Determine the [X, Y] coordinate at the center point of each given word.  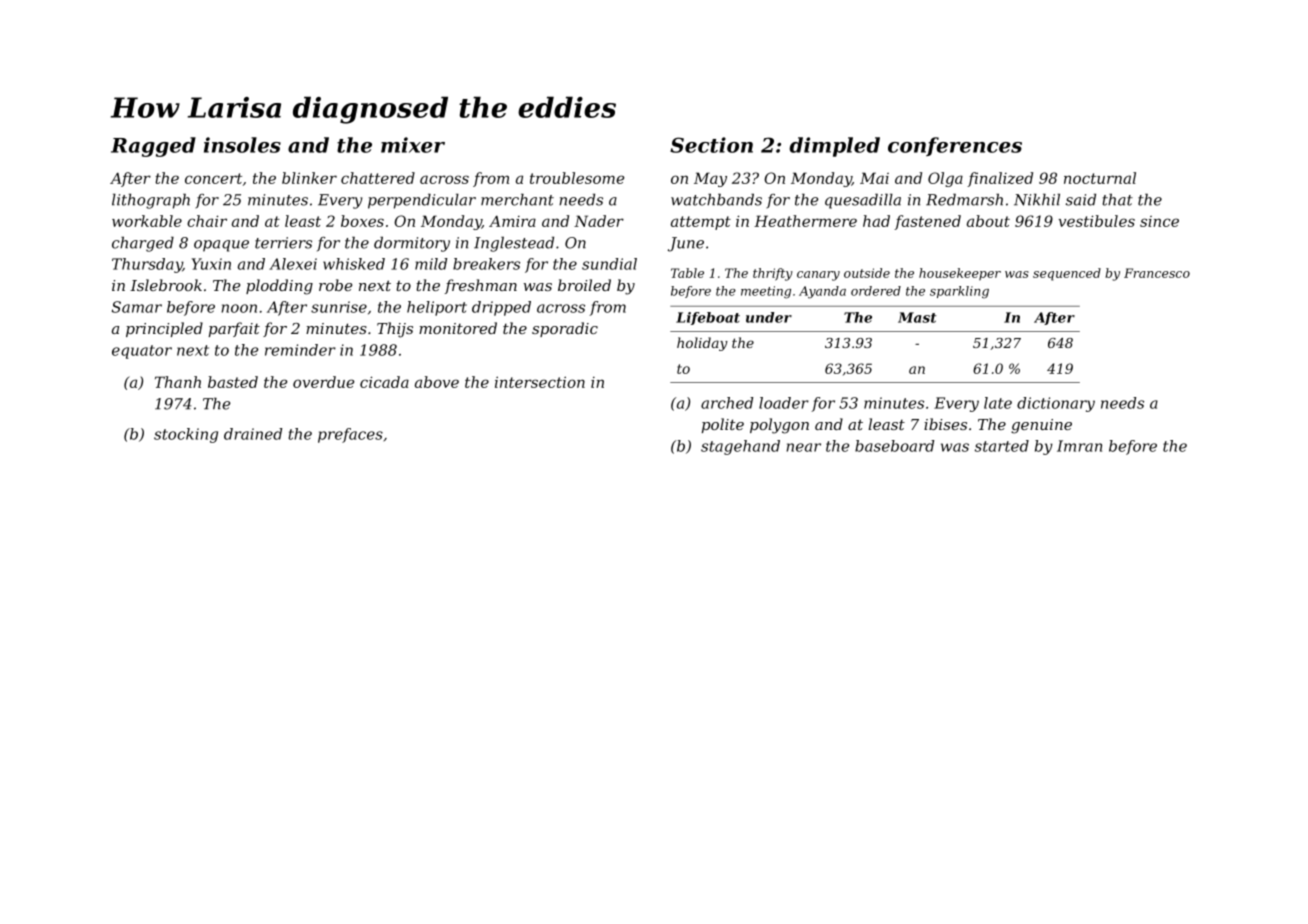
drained [253, 434]
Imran [1079, 446]
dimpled [835, 147]
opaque [221, 246]
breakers [486, 264]
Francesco [1157, 273]
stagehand [740, 447]
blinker [309, 178]
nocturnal [1100, 178]
